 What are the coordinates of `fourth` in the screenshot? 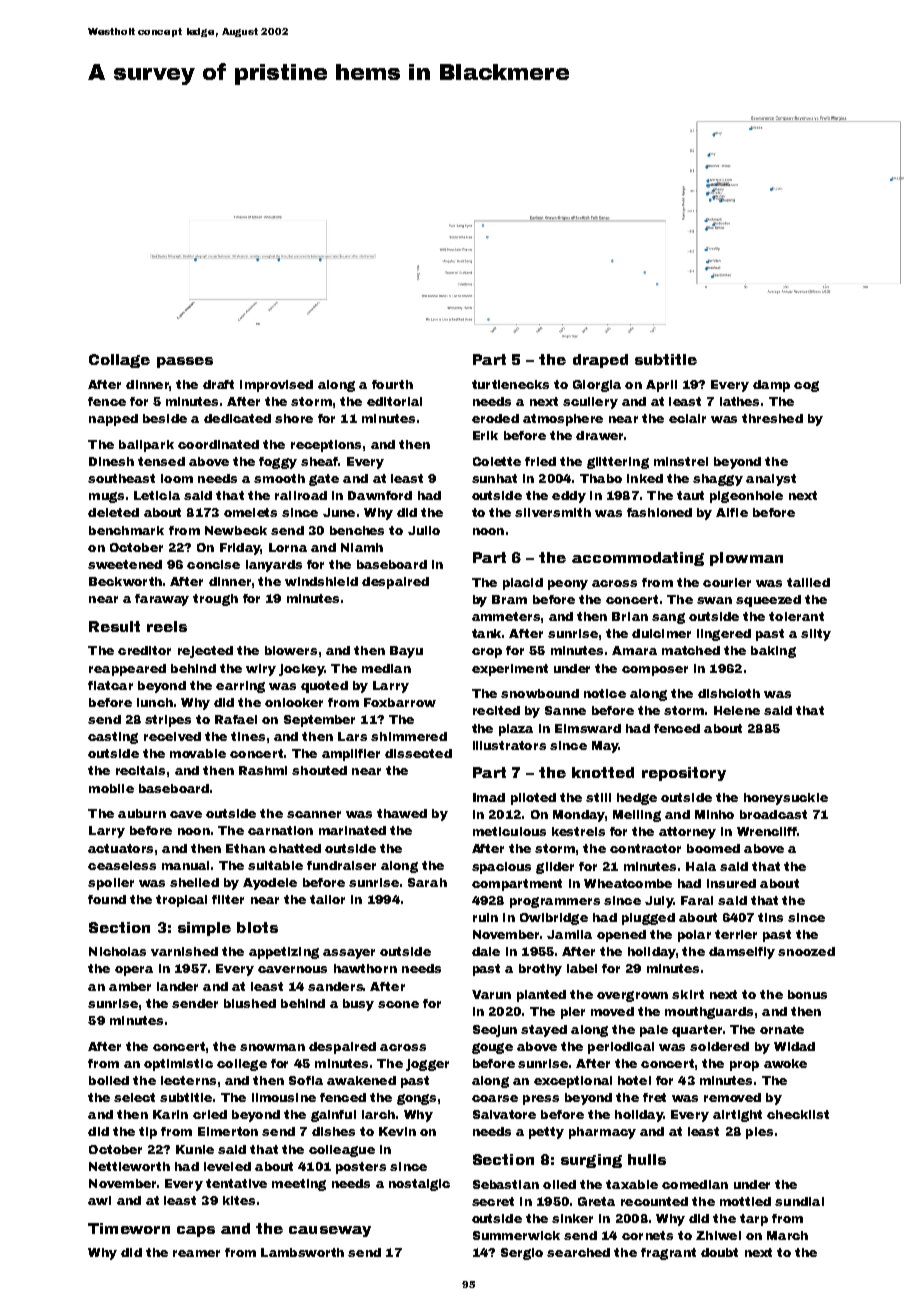 It's located at (392, 384).
